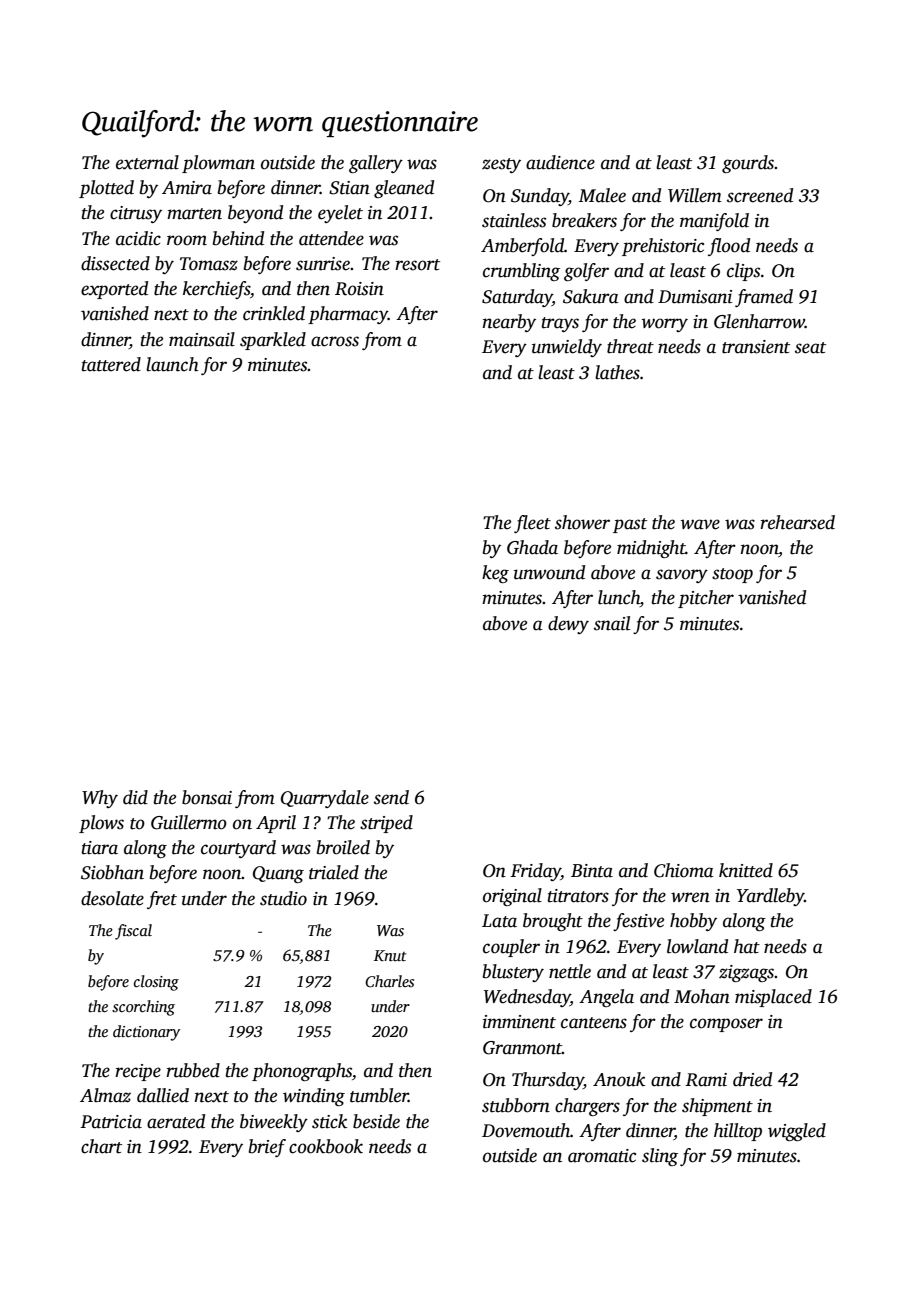 The width and height of the screenshot is (924, 1311). What do you see at coordinates (172, 364) in the screenshot?
I see `launch` at bounding box center [172, 364].
